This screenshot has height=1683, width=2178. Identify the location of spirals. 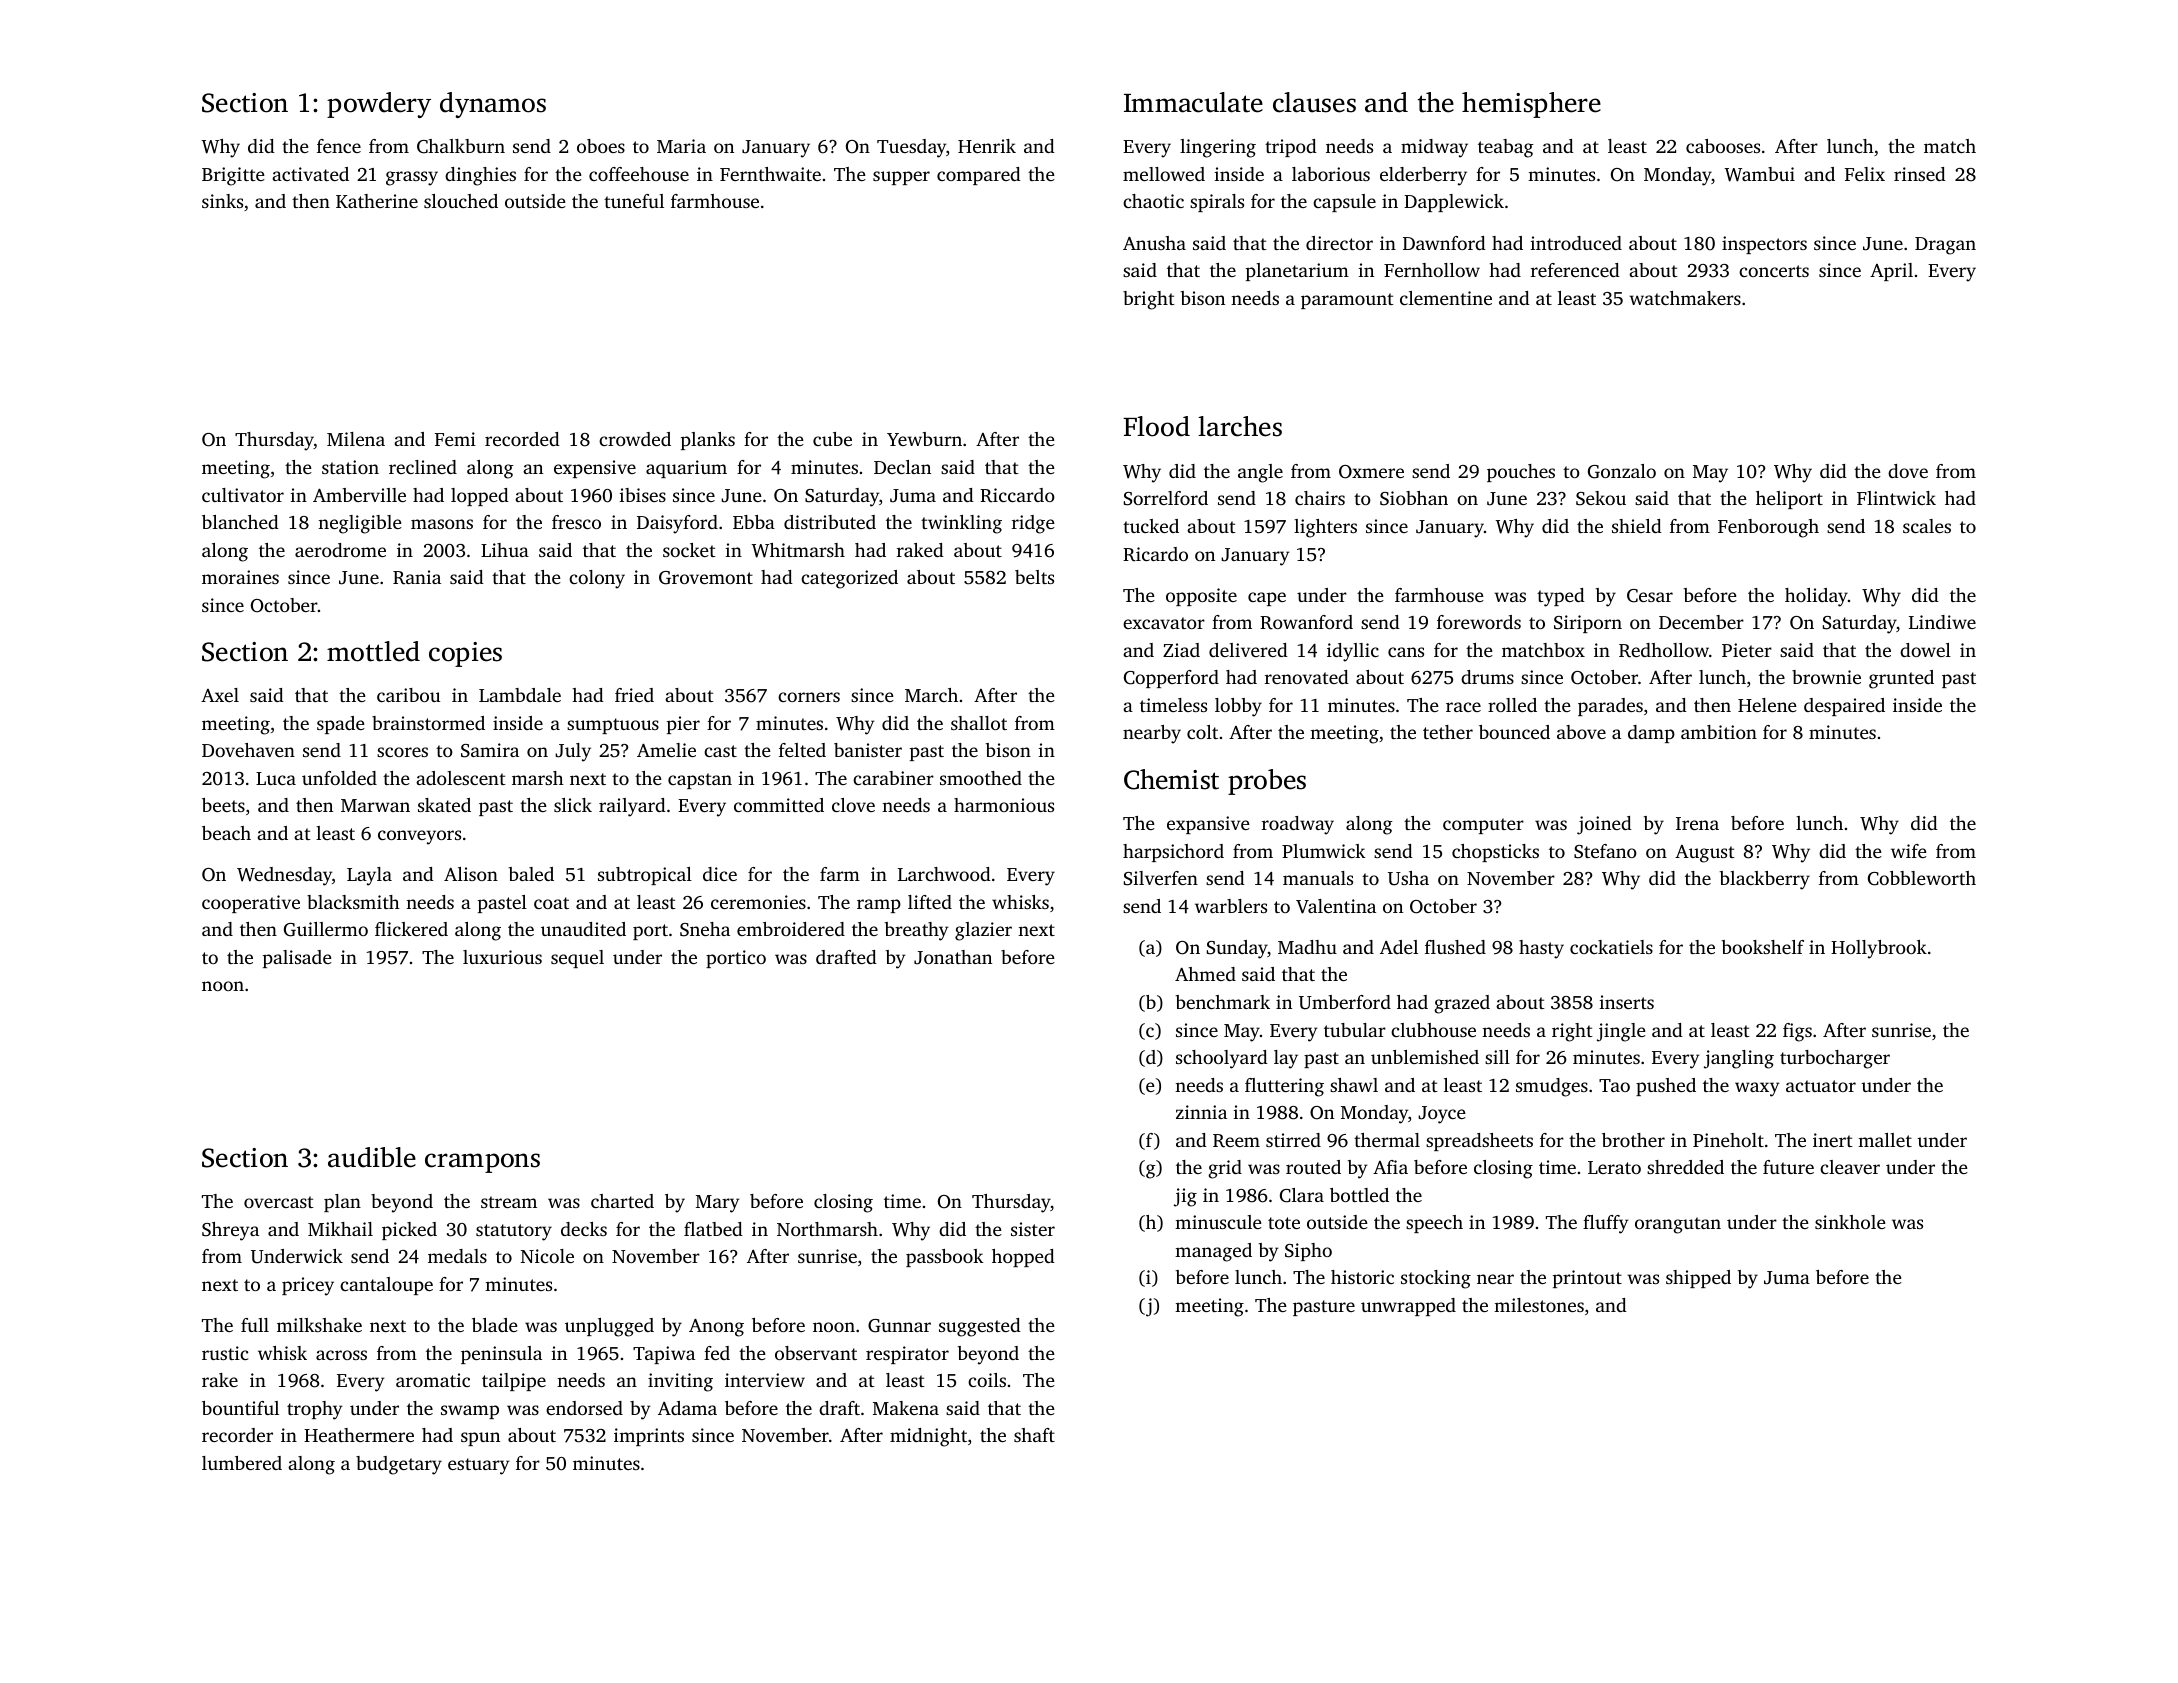
(1217, 203).
